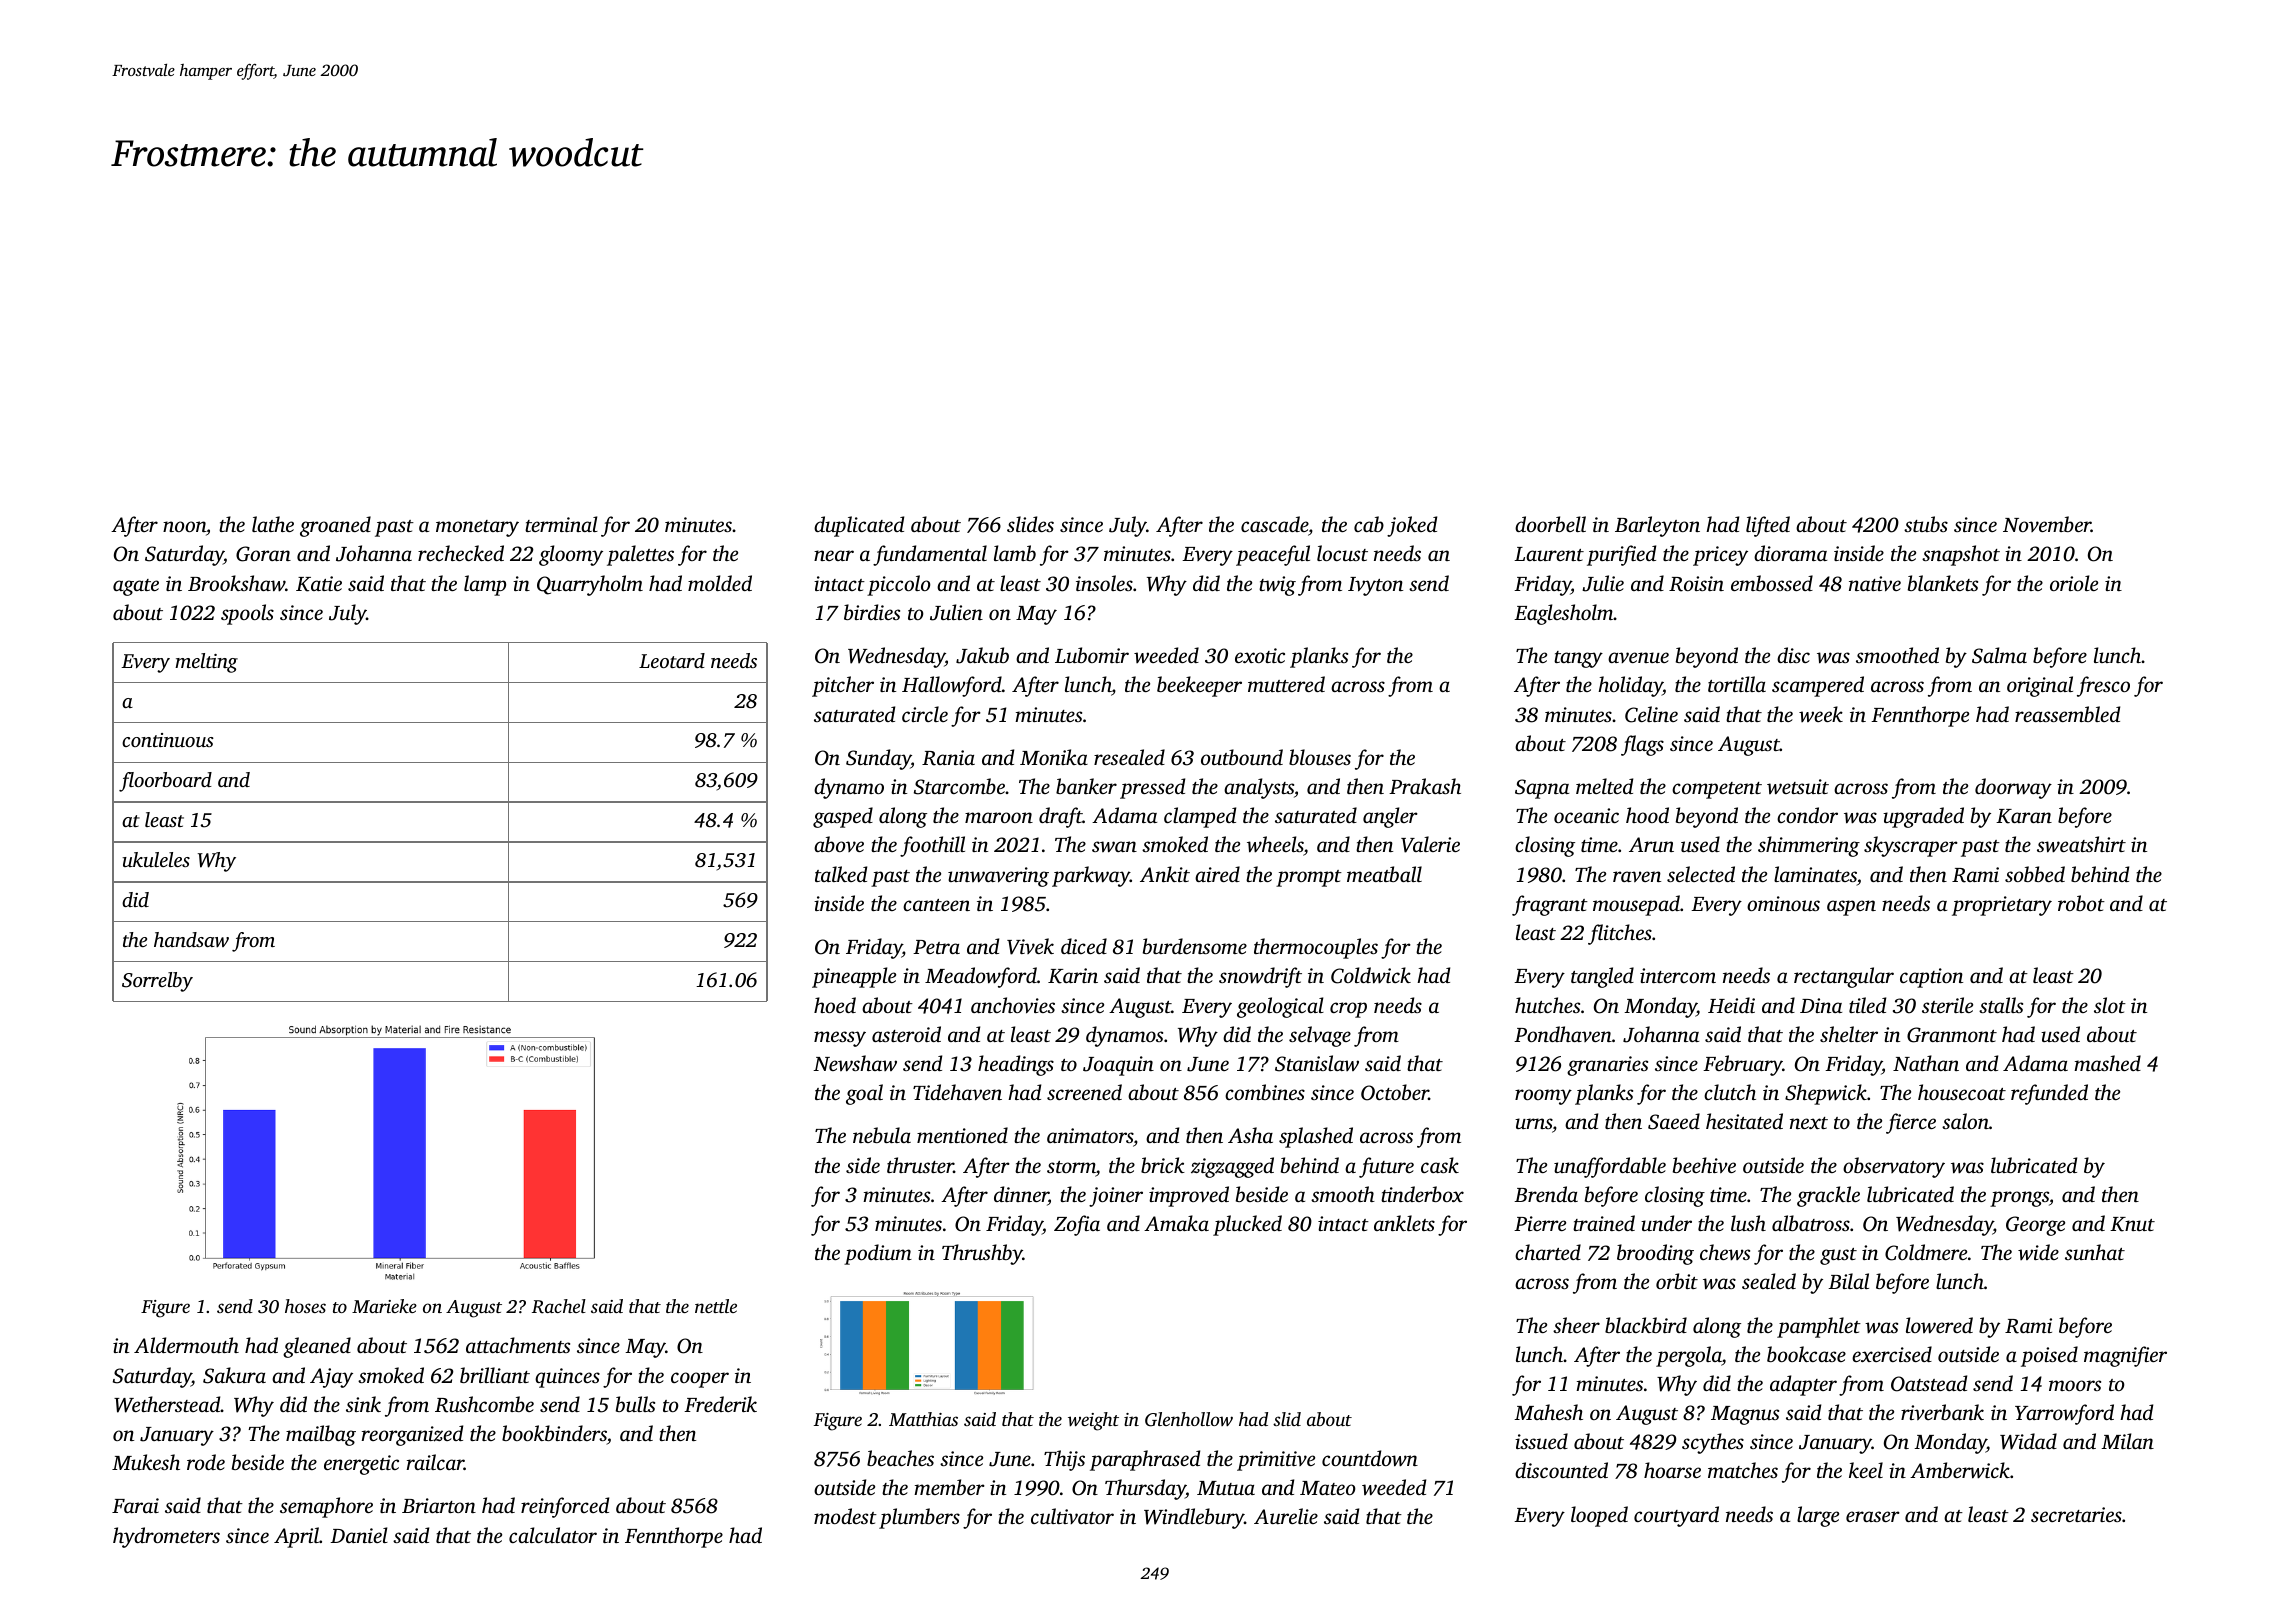 The image size is (2282, 1614). Describe the element at coordinates (1274, 524) in the screenshot. I see `cascade` at that location.
